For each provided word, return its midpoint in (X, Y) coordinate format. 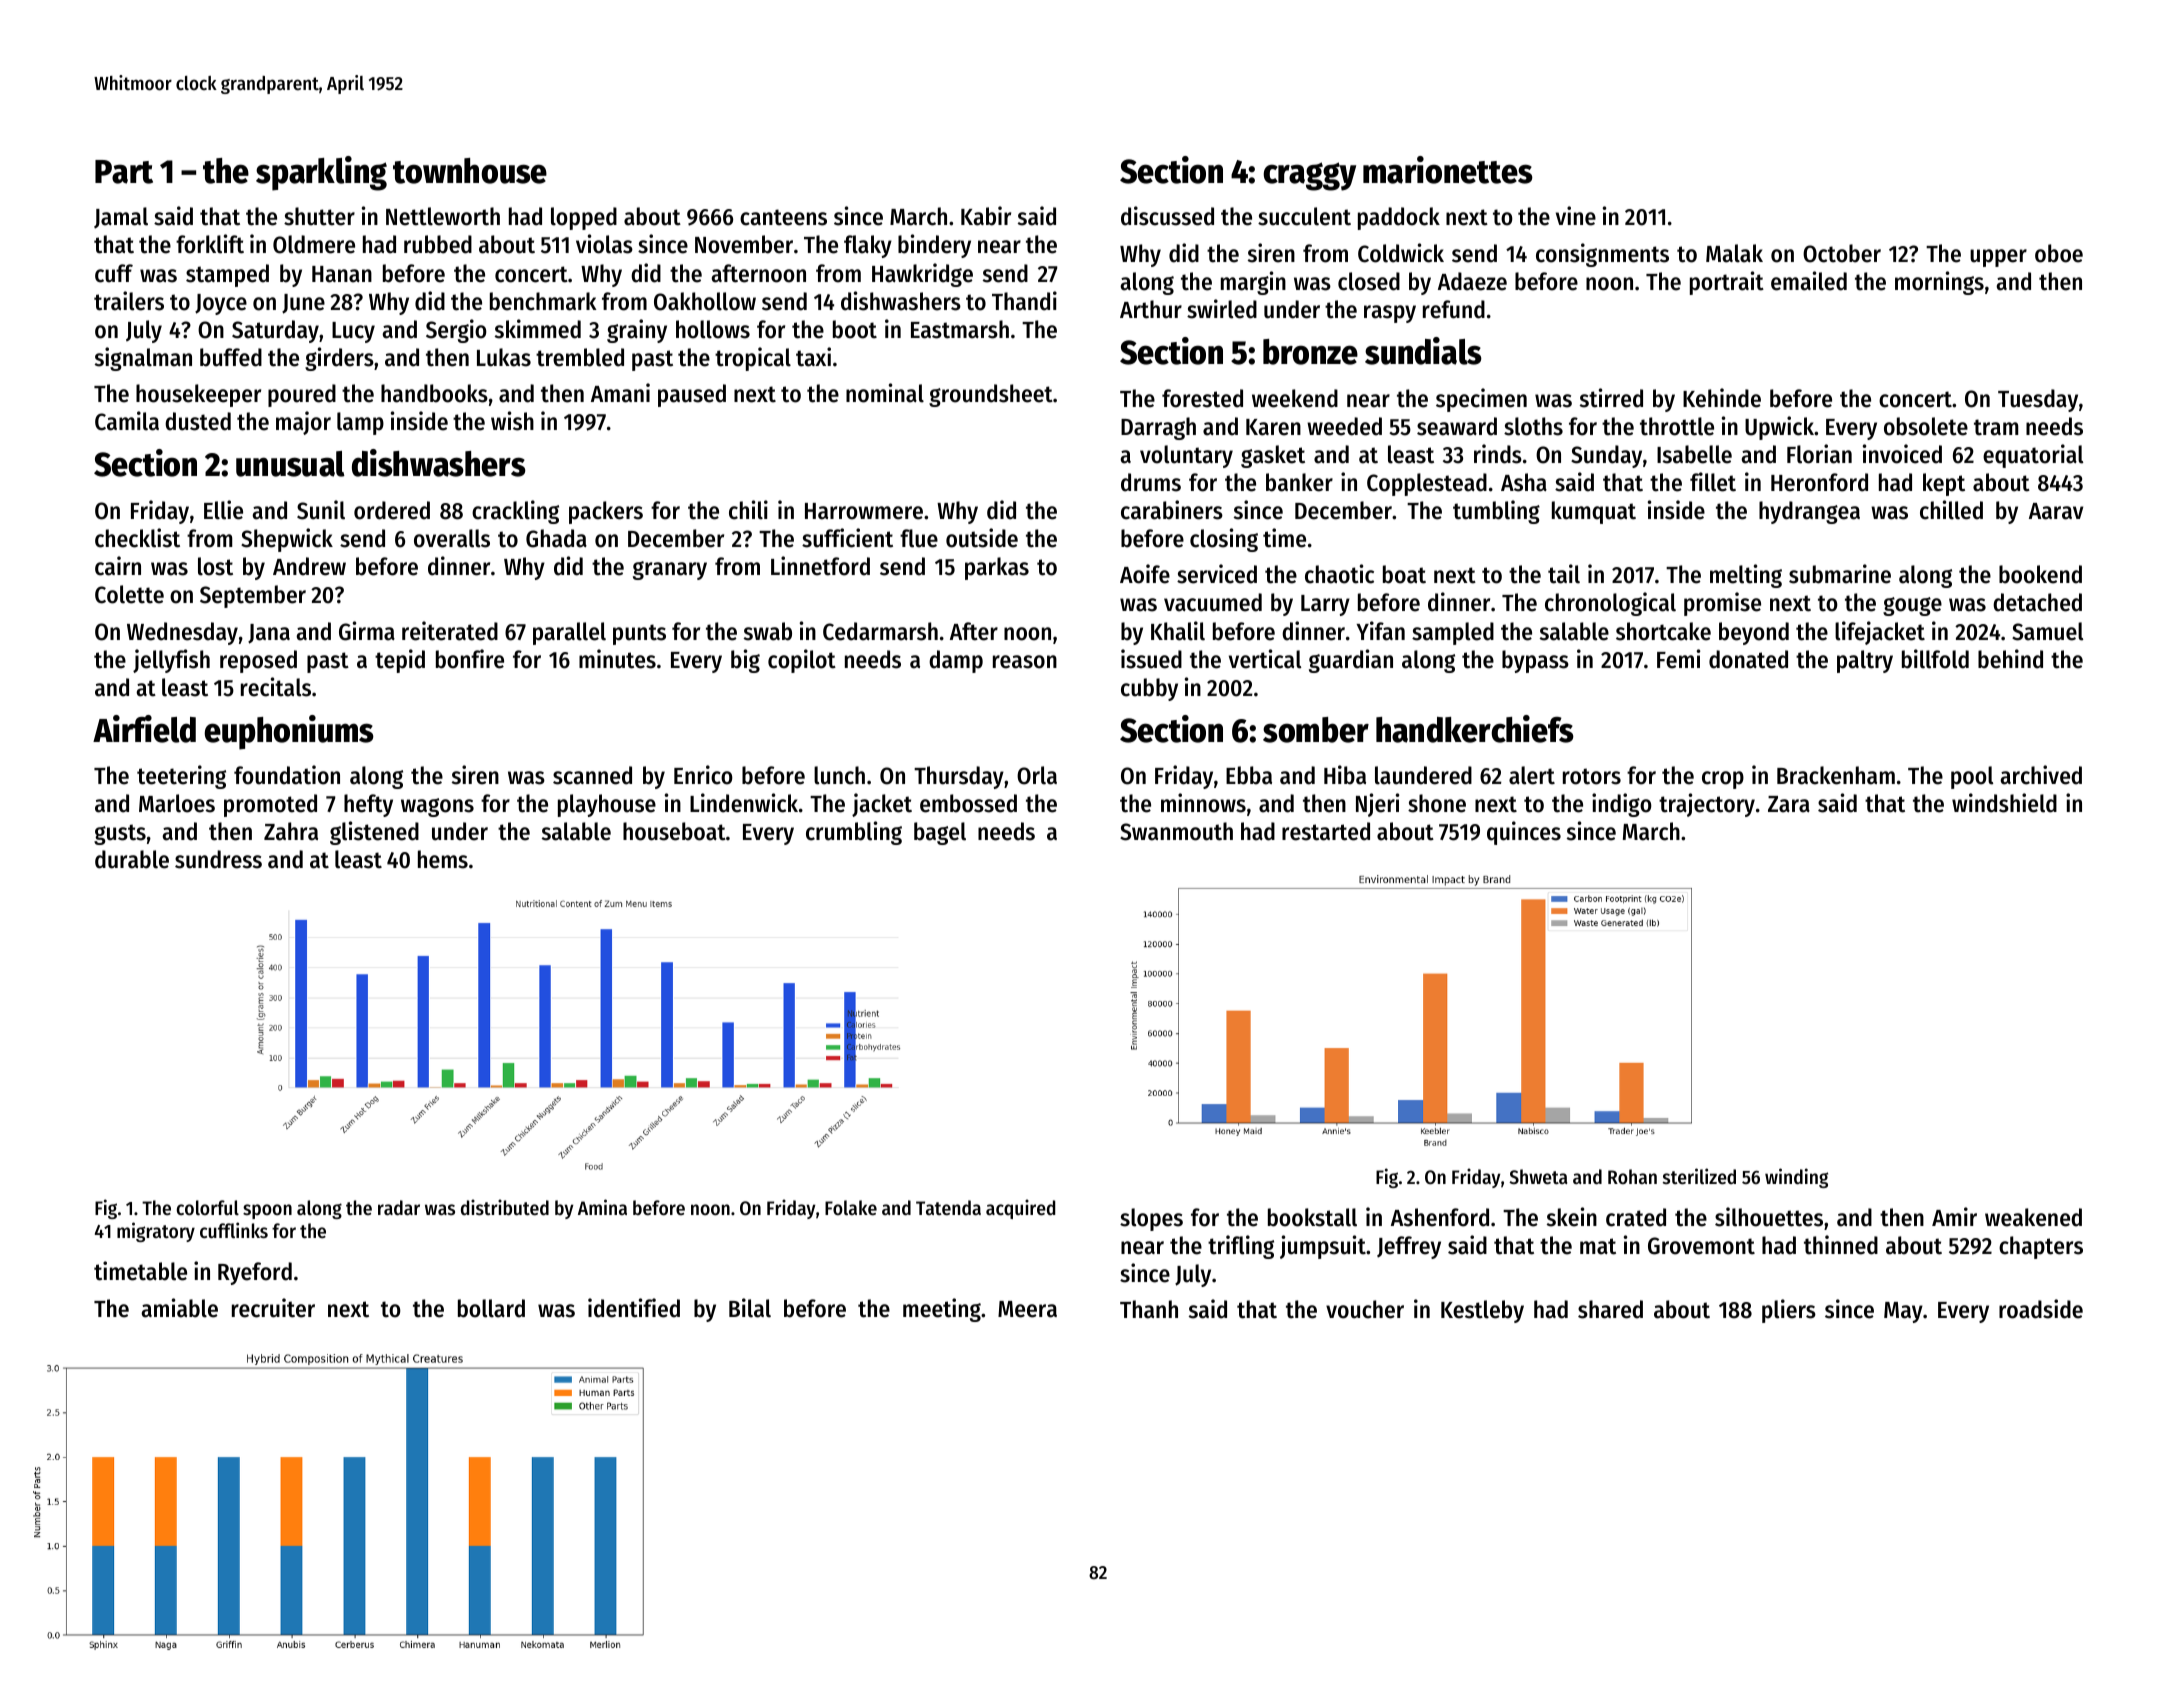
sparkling (321, 173)
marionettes (1448, 170)
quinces (1524, 833)
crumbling (854, 833)
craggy (1309, 176)
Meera (1027, 1309)
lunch (839, 775)
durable (132, 859)
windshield (2004, 803)
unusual (290, 464)
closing (1224, 540)
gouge (1912, 606)
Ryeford (255, 1273)
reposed (258, 661)
